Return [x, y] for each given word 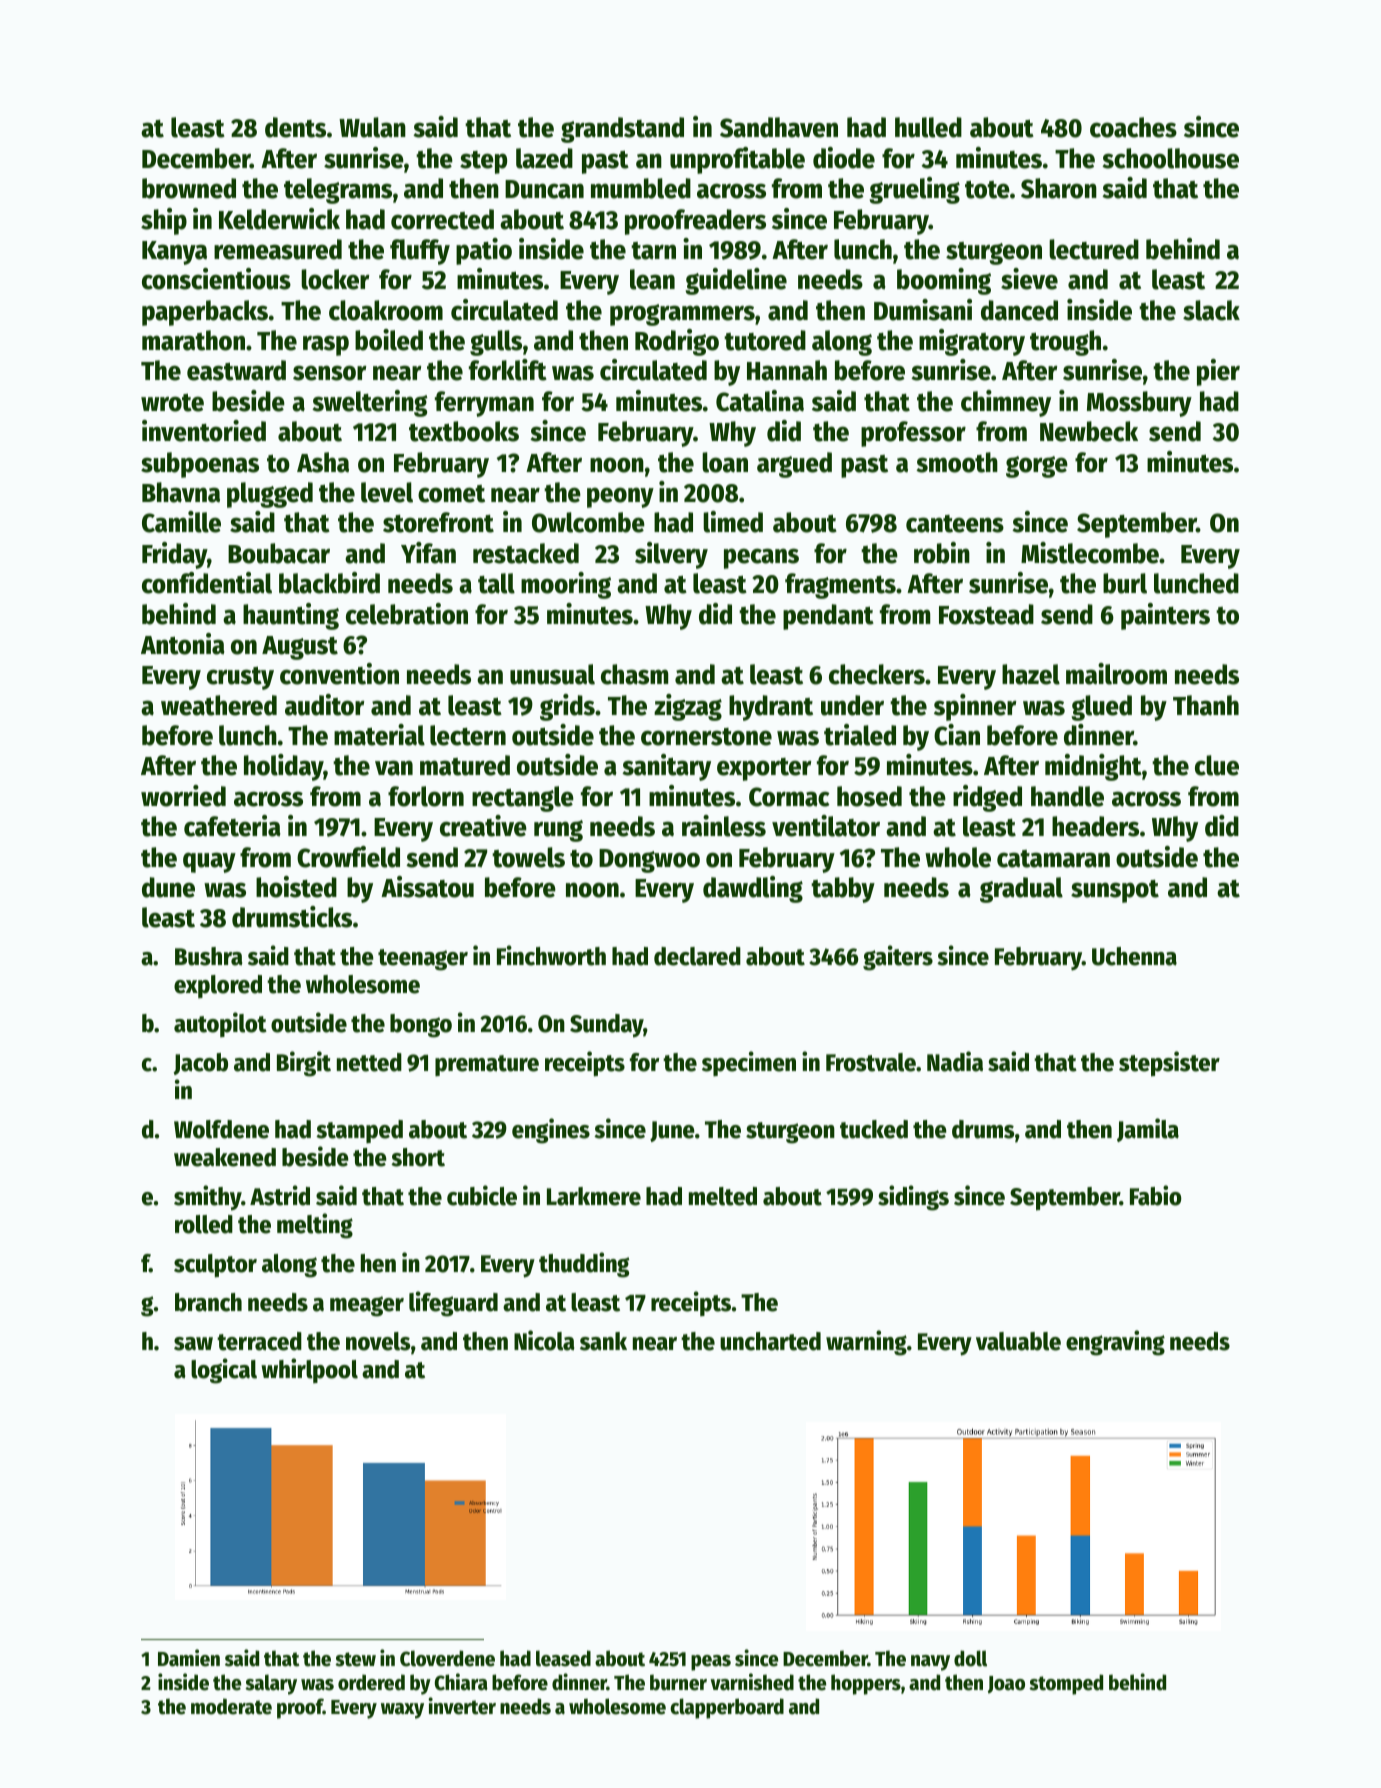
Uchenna [1134, 956]
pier [1218, 372]
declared [697, 956]
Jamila [1148, 1130]
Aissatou [427, 887]
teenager [423, 960]
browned [189, 188]
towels [528, 857]
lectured [1094, 249]
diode [844, 158]
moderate [231, 1706]
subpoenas [200, 465]
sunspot [1115, 891]
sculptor [215, 1266]
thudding [584, 1265]
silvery [671, 555]
